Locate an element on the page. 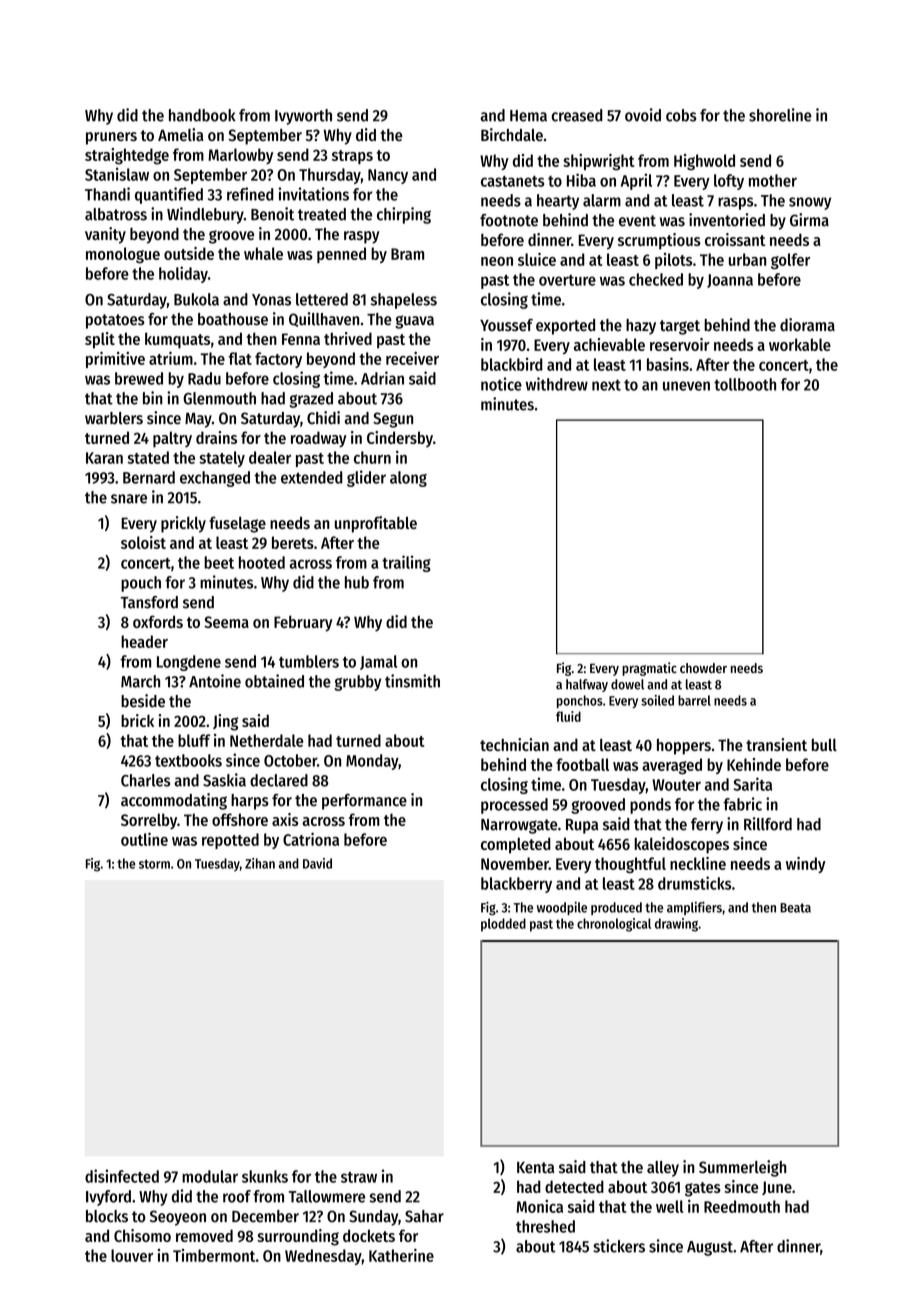  beet is located at coordinates (219, 562).
